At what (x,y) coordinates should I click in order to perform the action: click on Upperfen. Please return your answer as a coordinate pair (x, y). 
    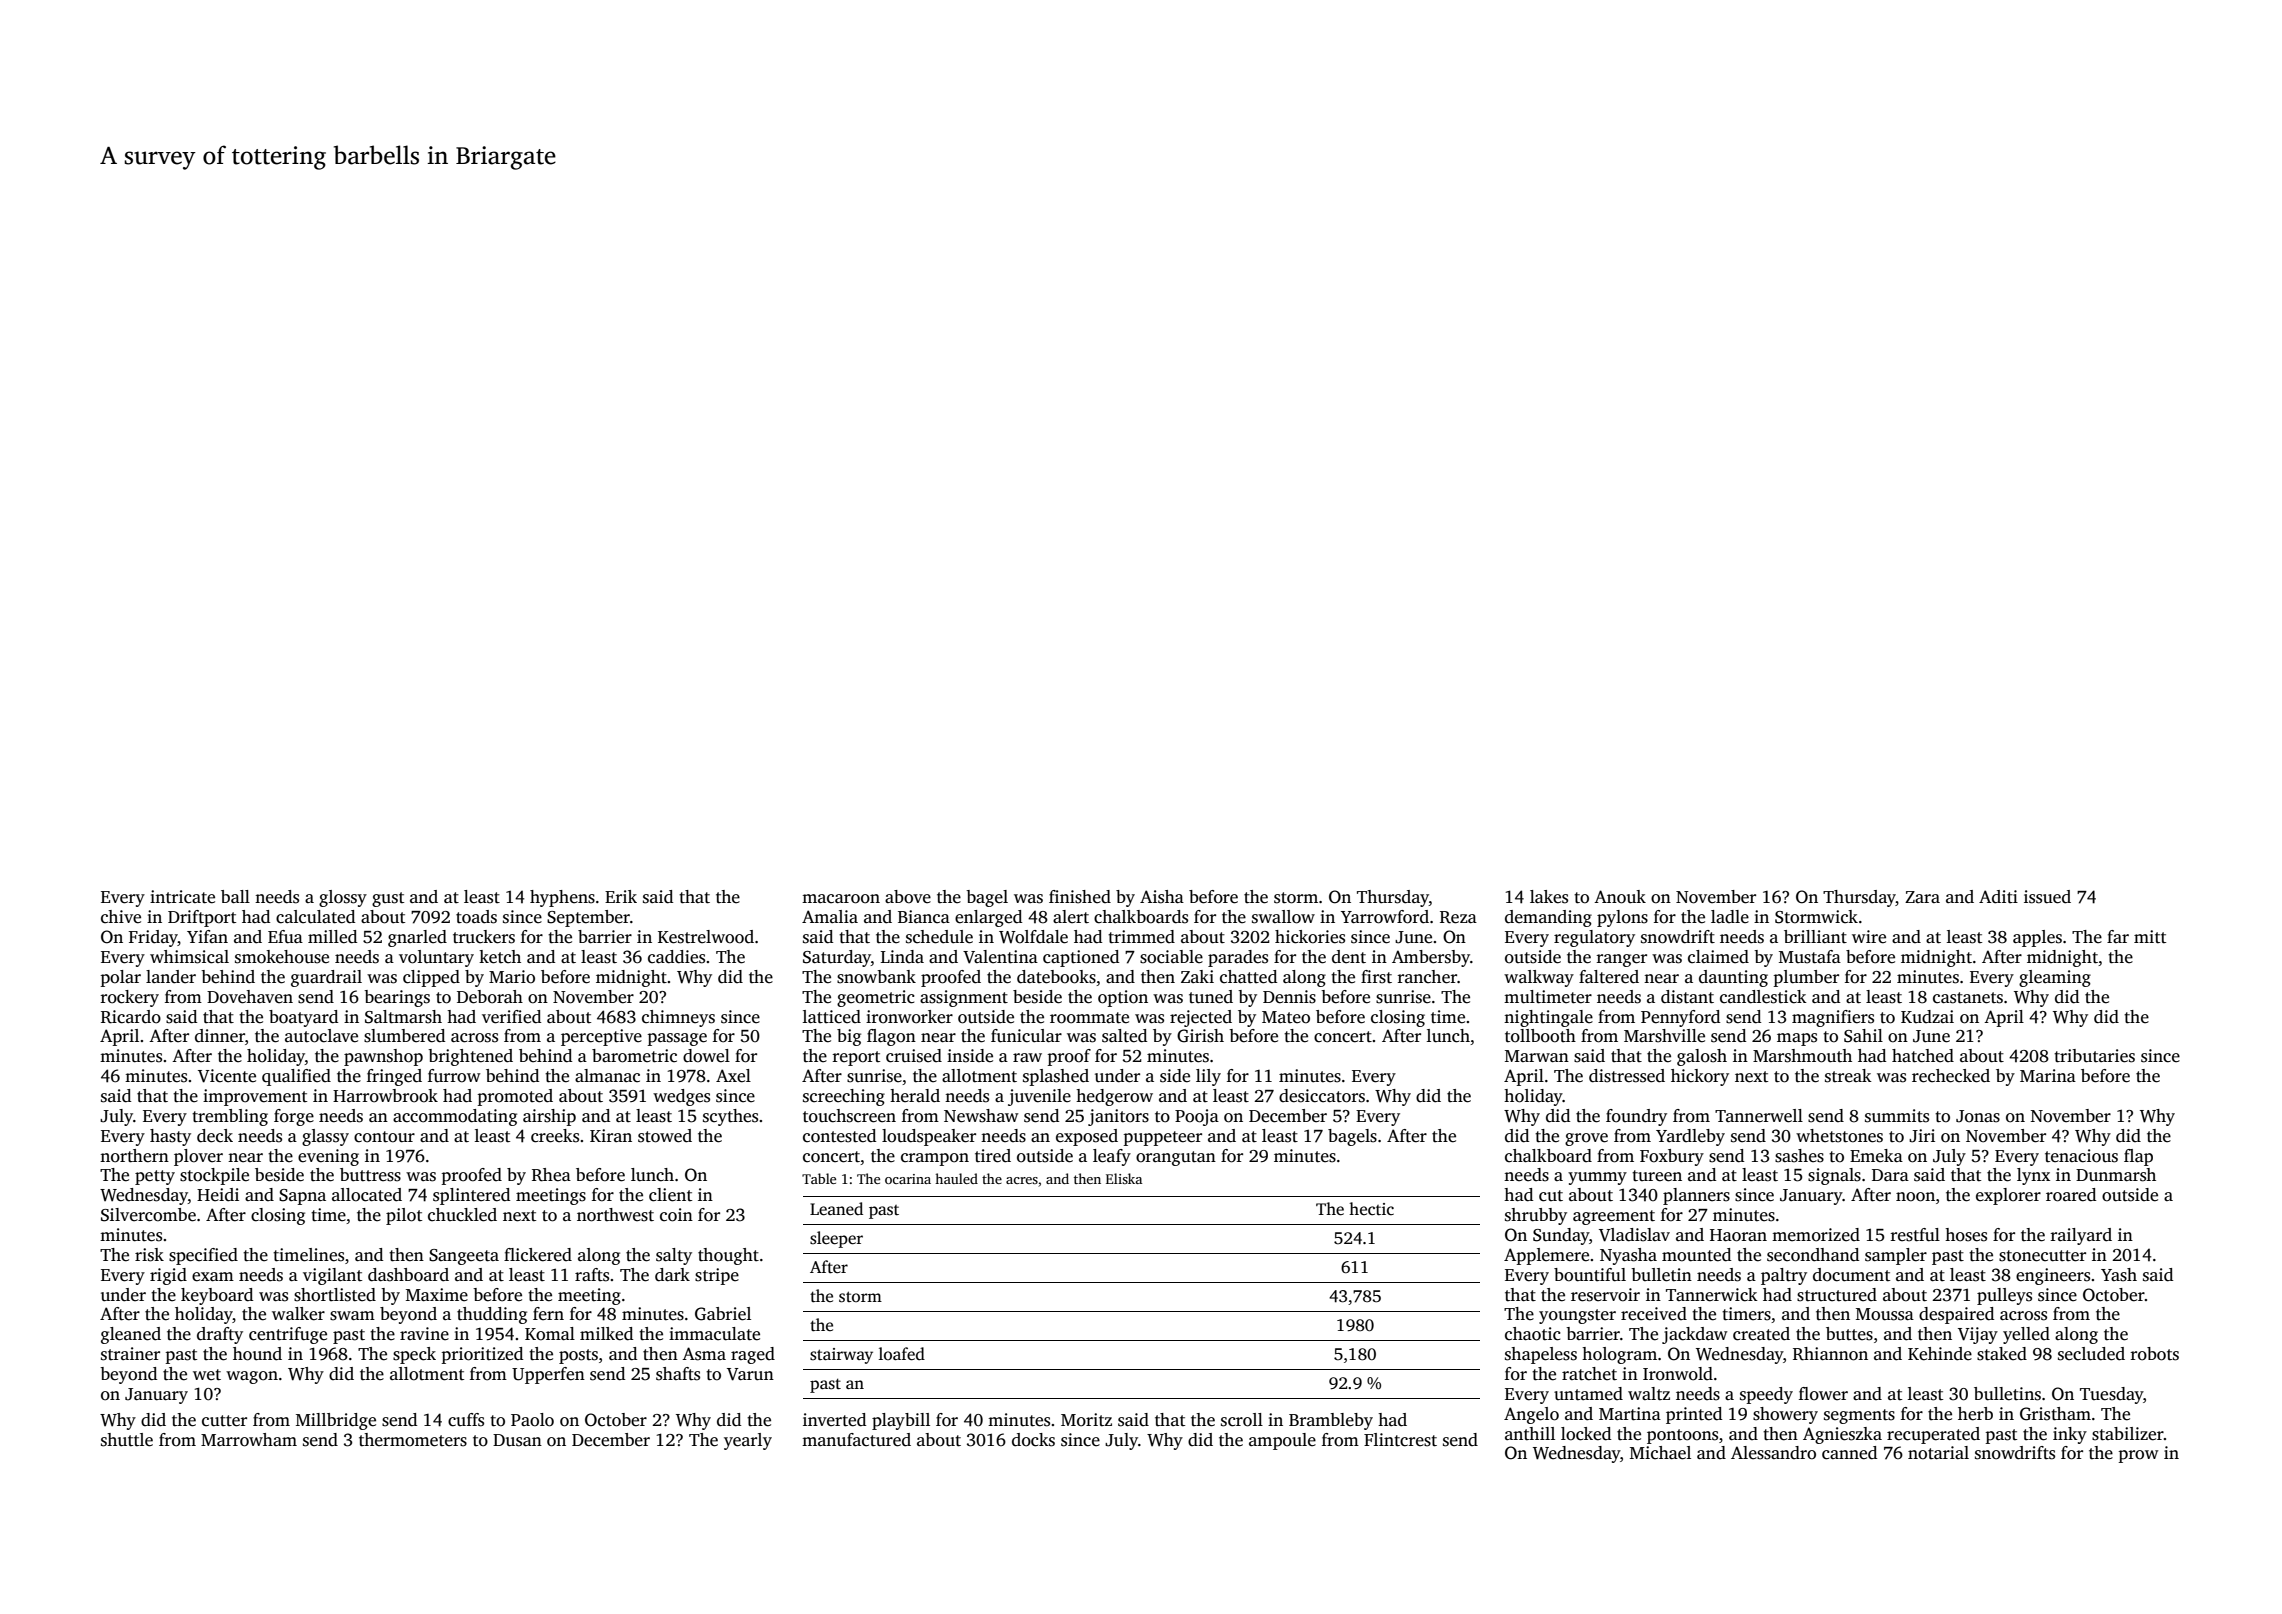
    Looking at the image, I should click on (548, 1375).
